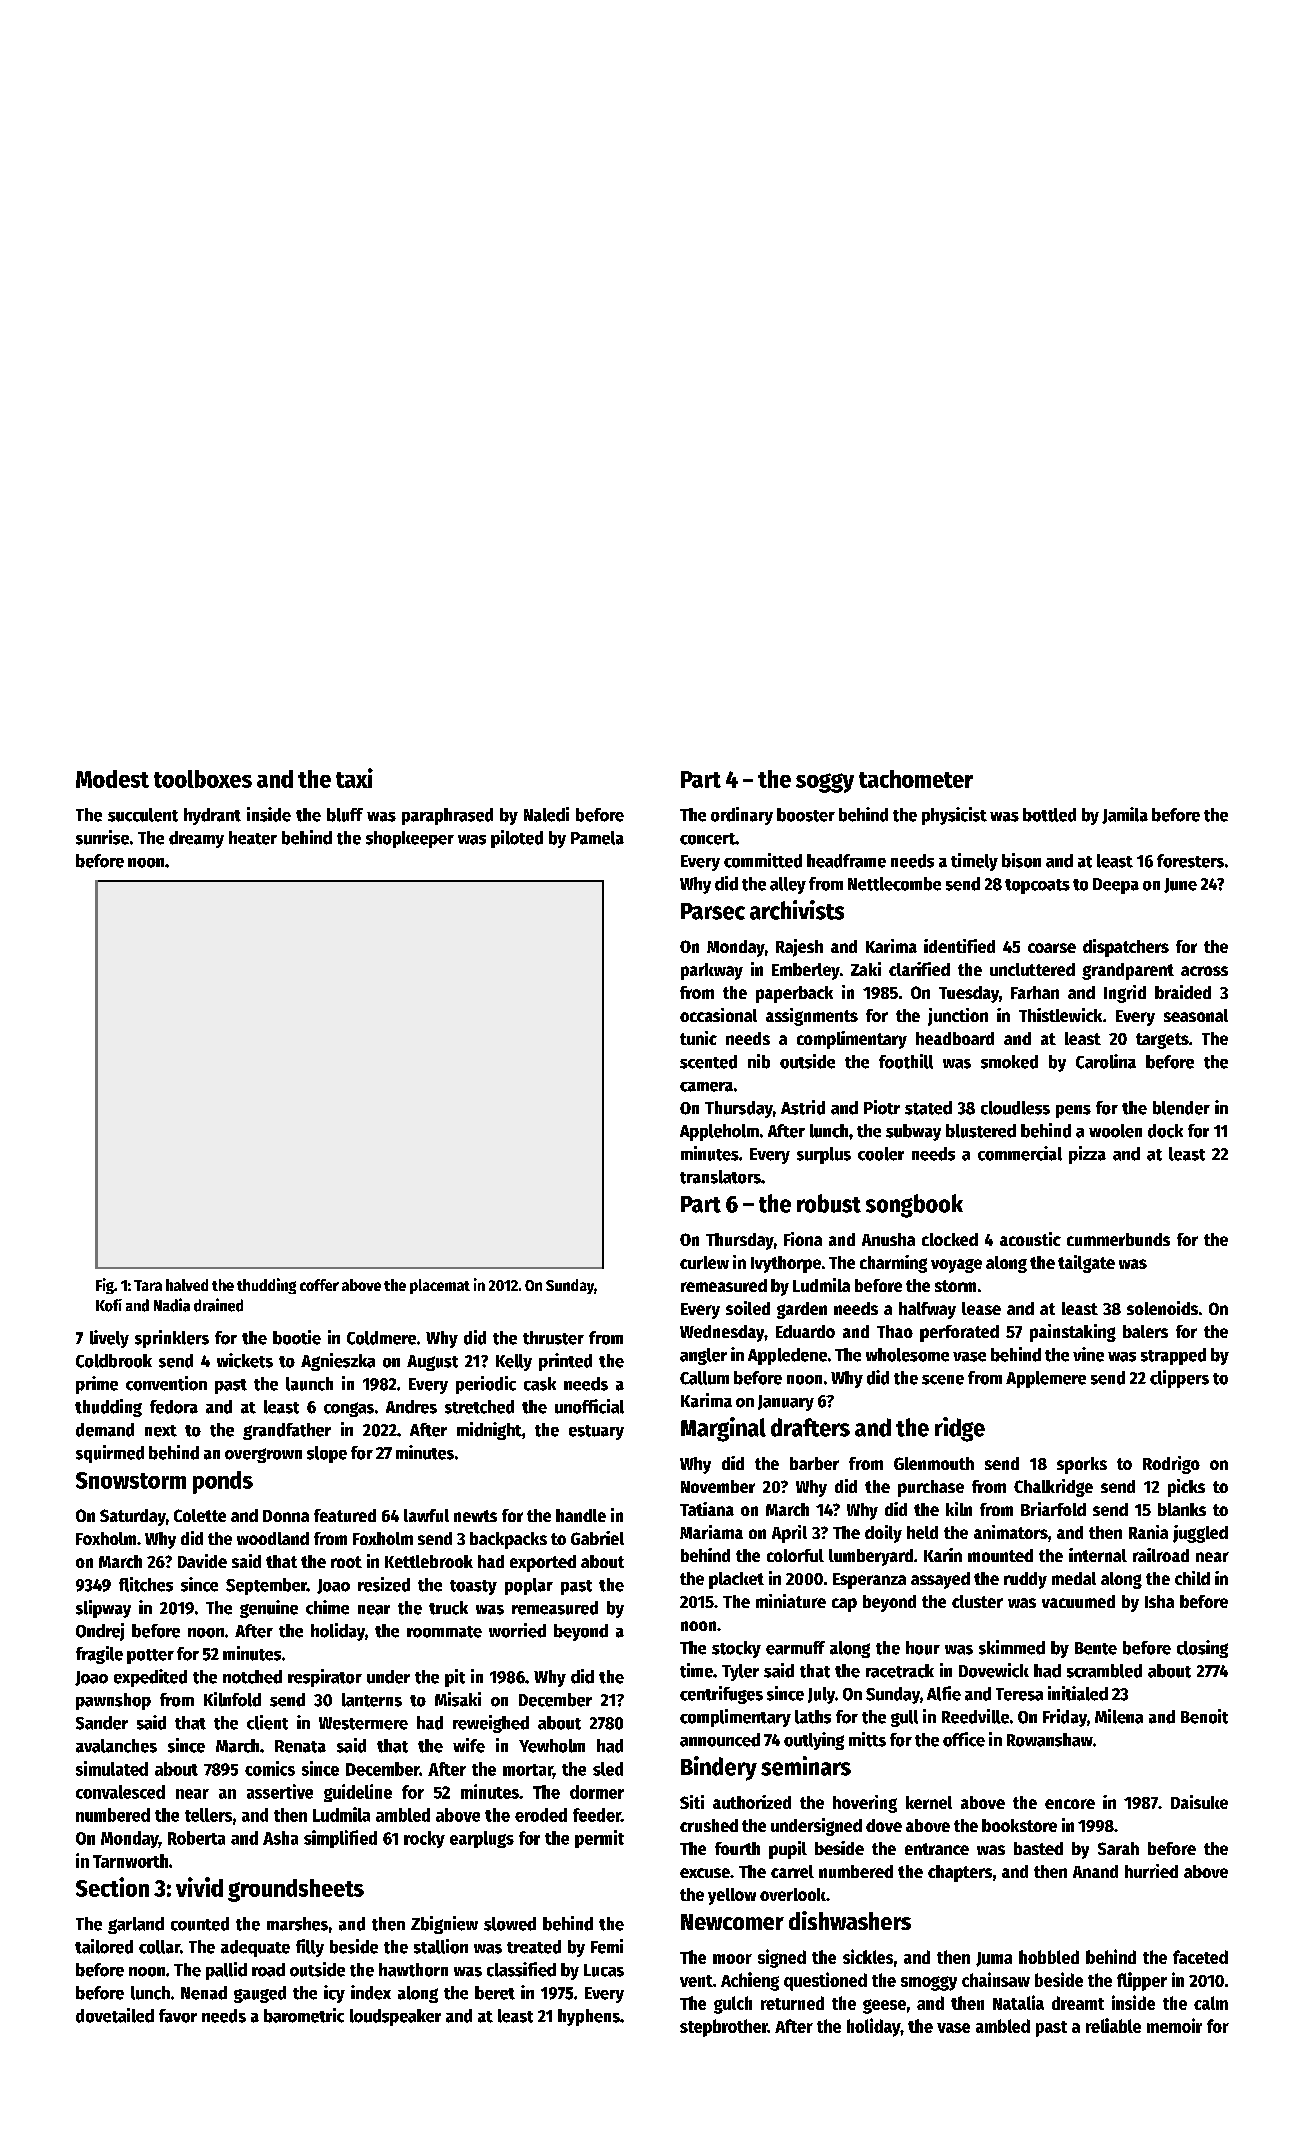 This document has height=2148, width=1304. Describe the element at coordinates (440, 1286) in the document. I see `placemat` at that location.
